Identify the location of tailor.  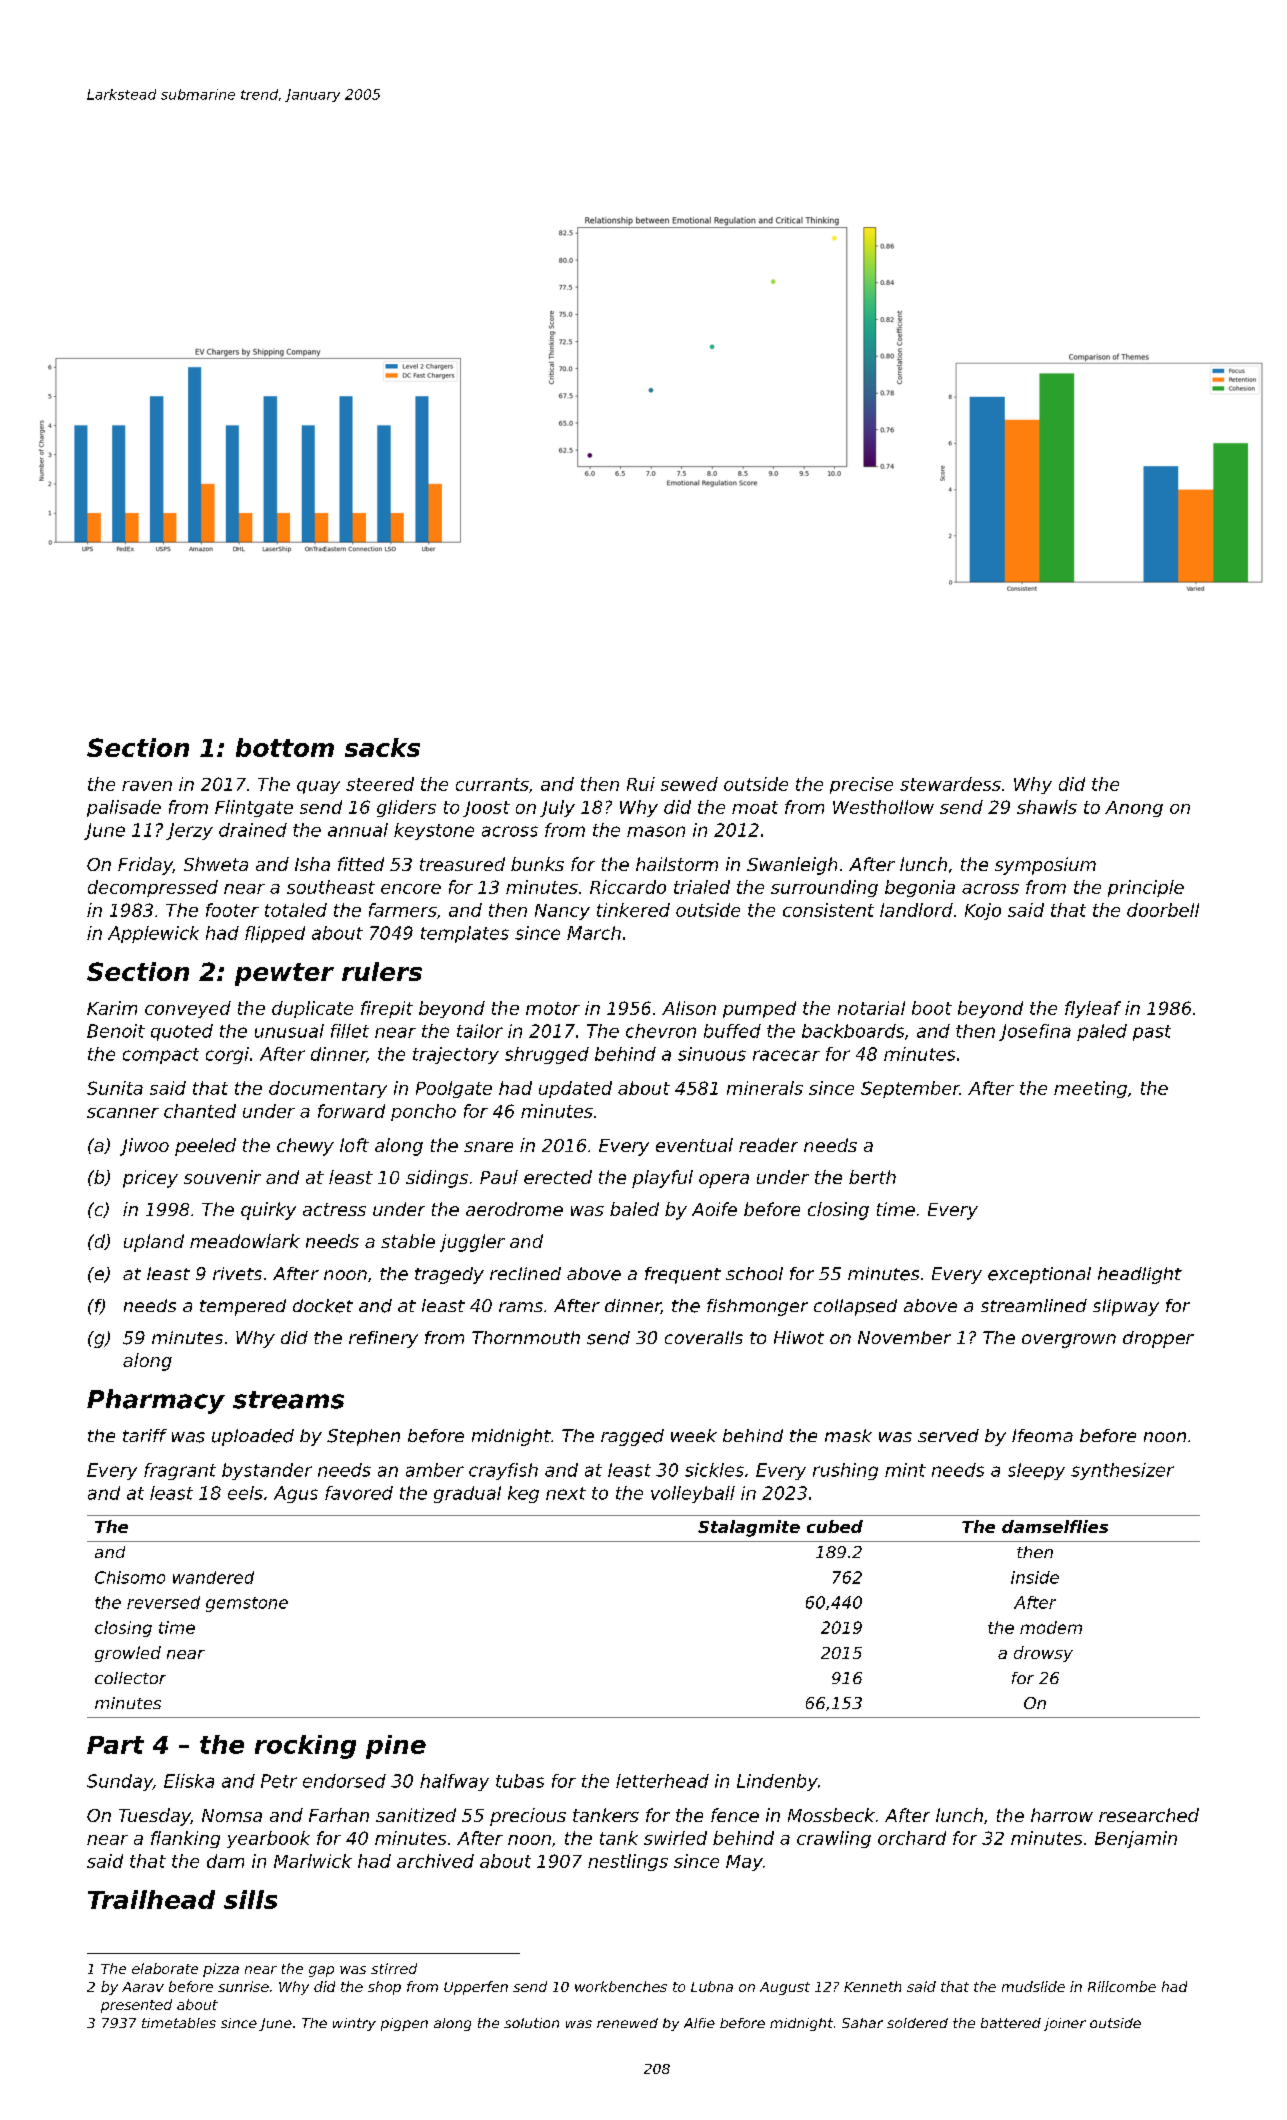
(480, 1031).
